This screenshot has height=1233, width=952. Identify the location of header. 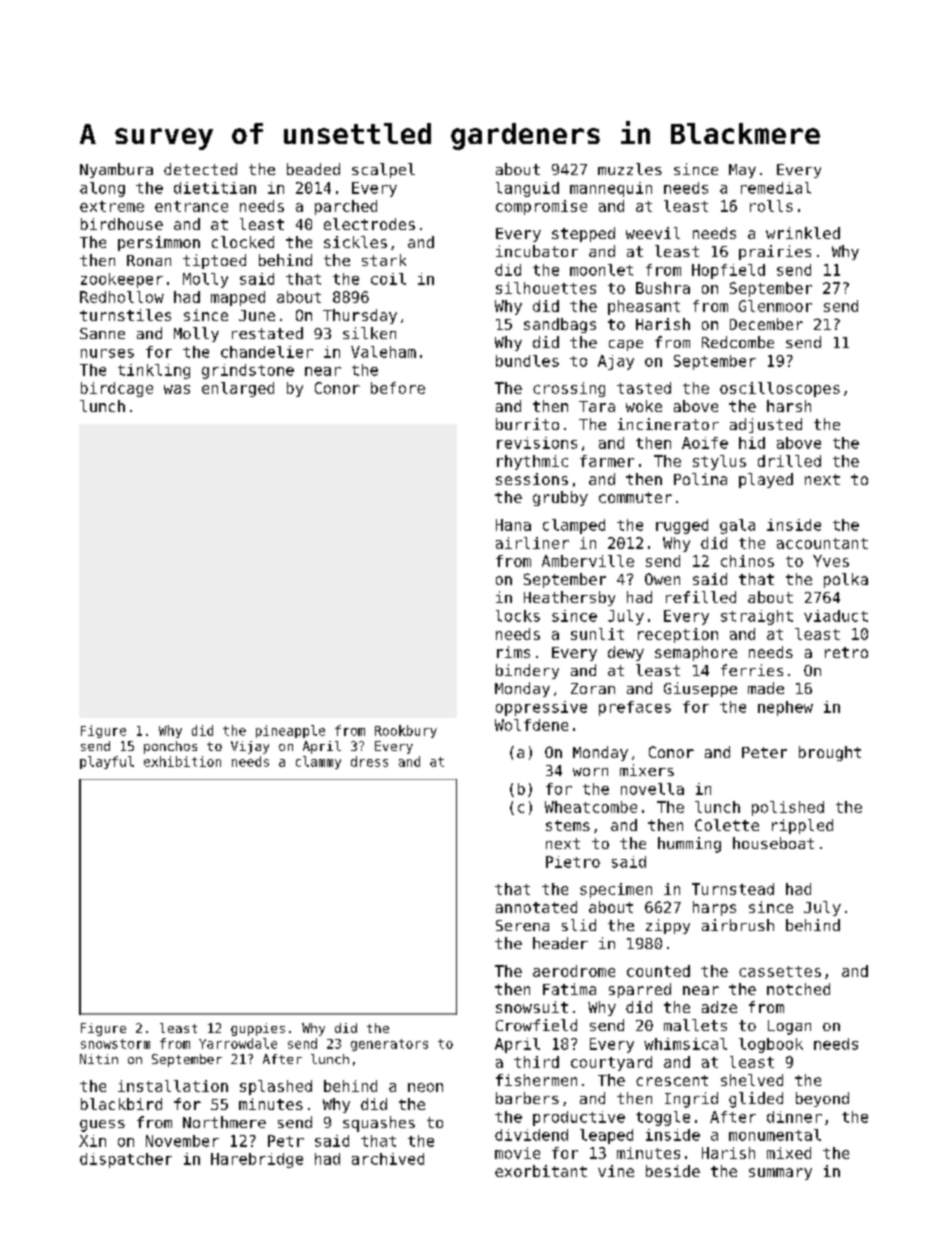
(560, 943).
